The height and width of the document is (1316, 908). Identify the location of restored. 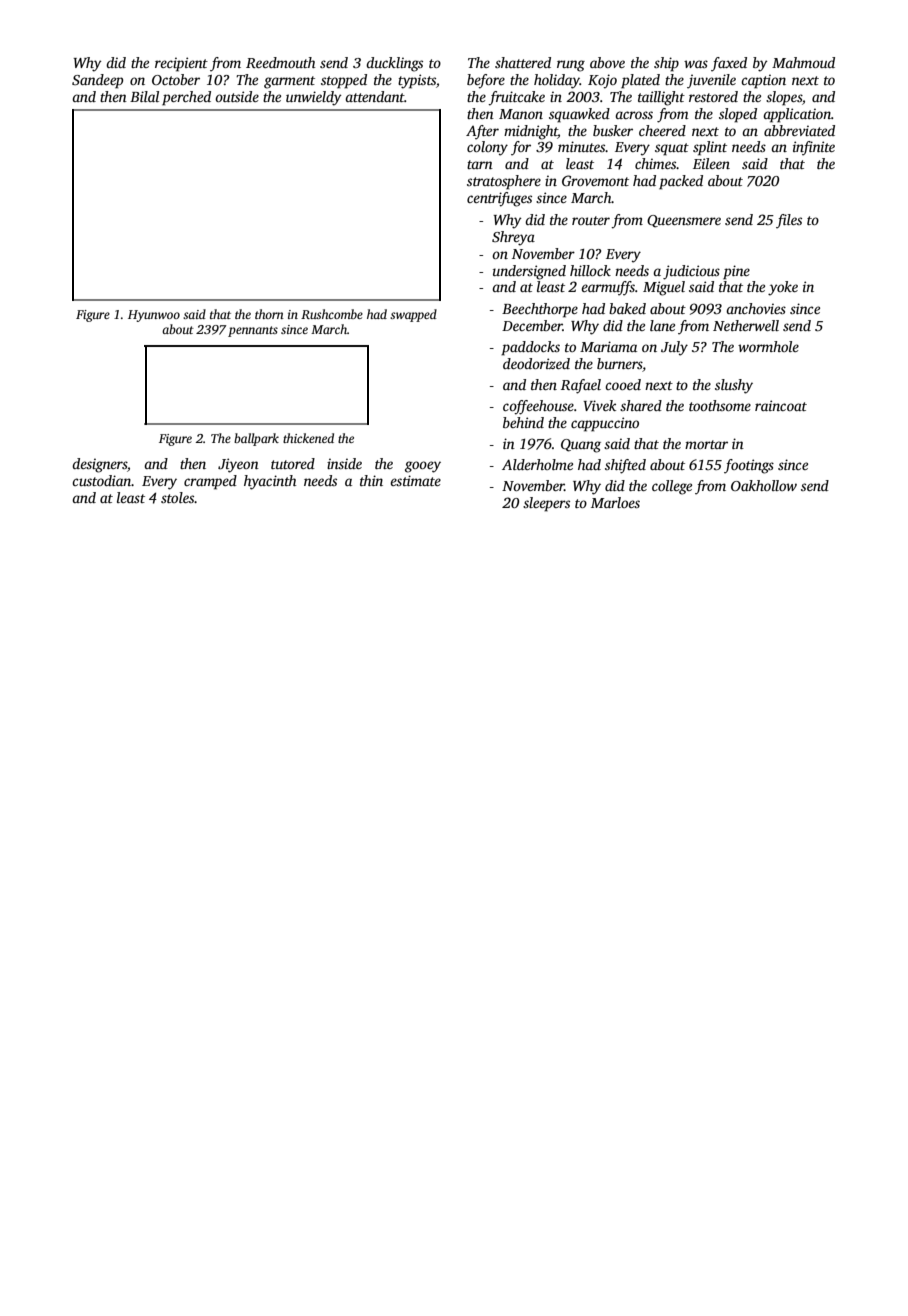
(713, 96).
